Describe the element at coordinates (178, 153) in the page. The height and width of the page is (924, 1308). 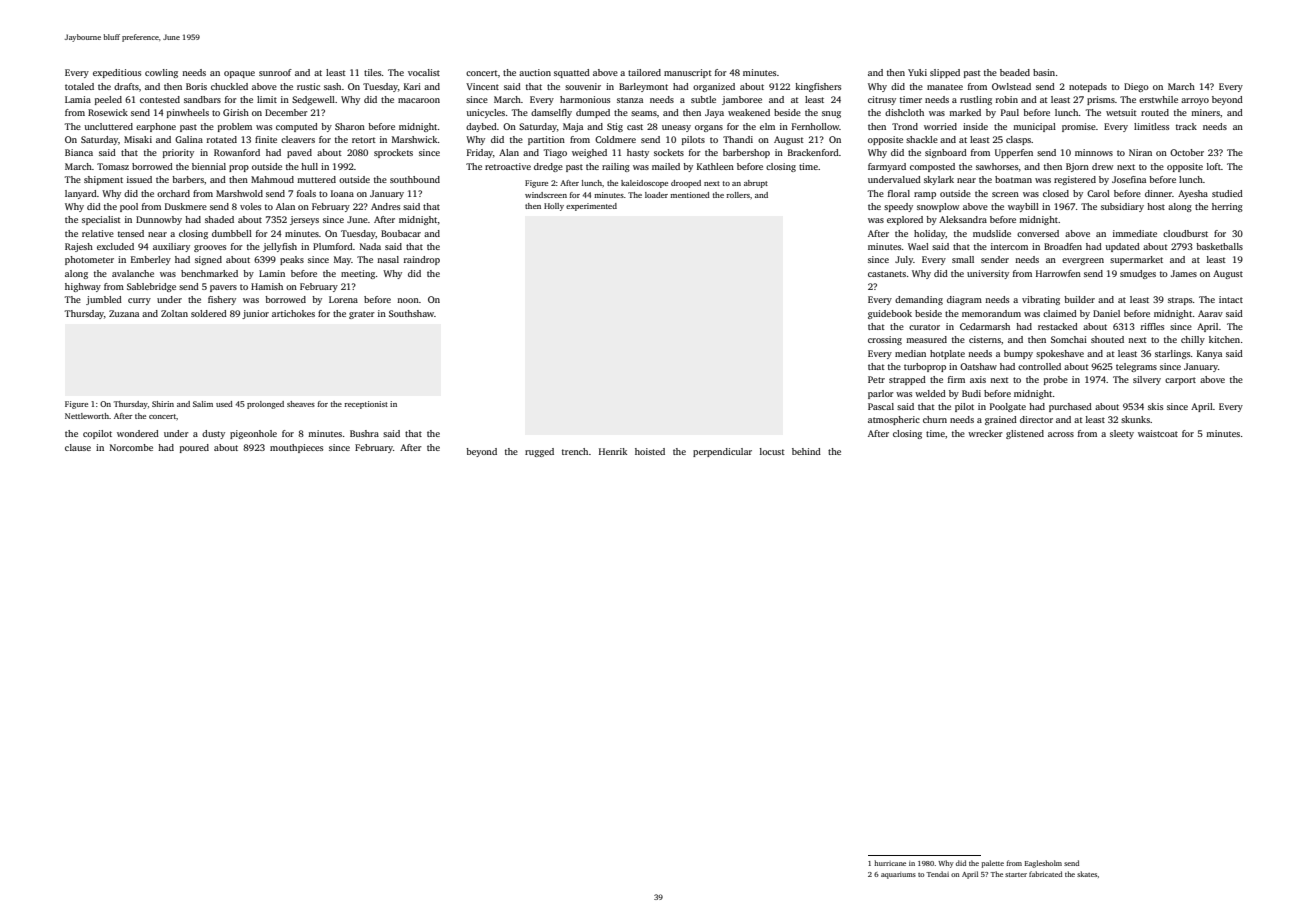
I see `priority` at that location.
